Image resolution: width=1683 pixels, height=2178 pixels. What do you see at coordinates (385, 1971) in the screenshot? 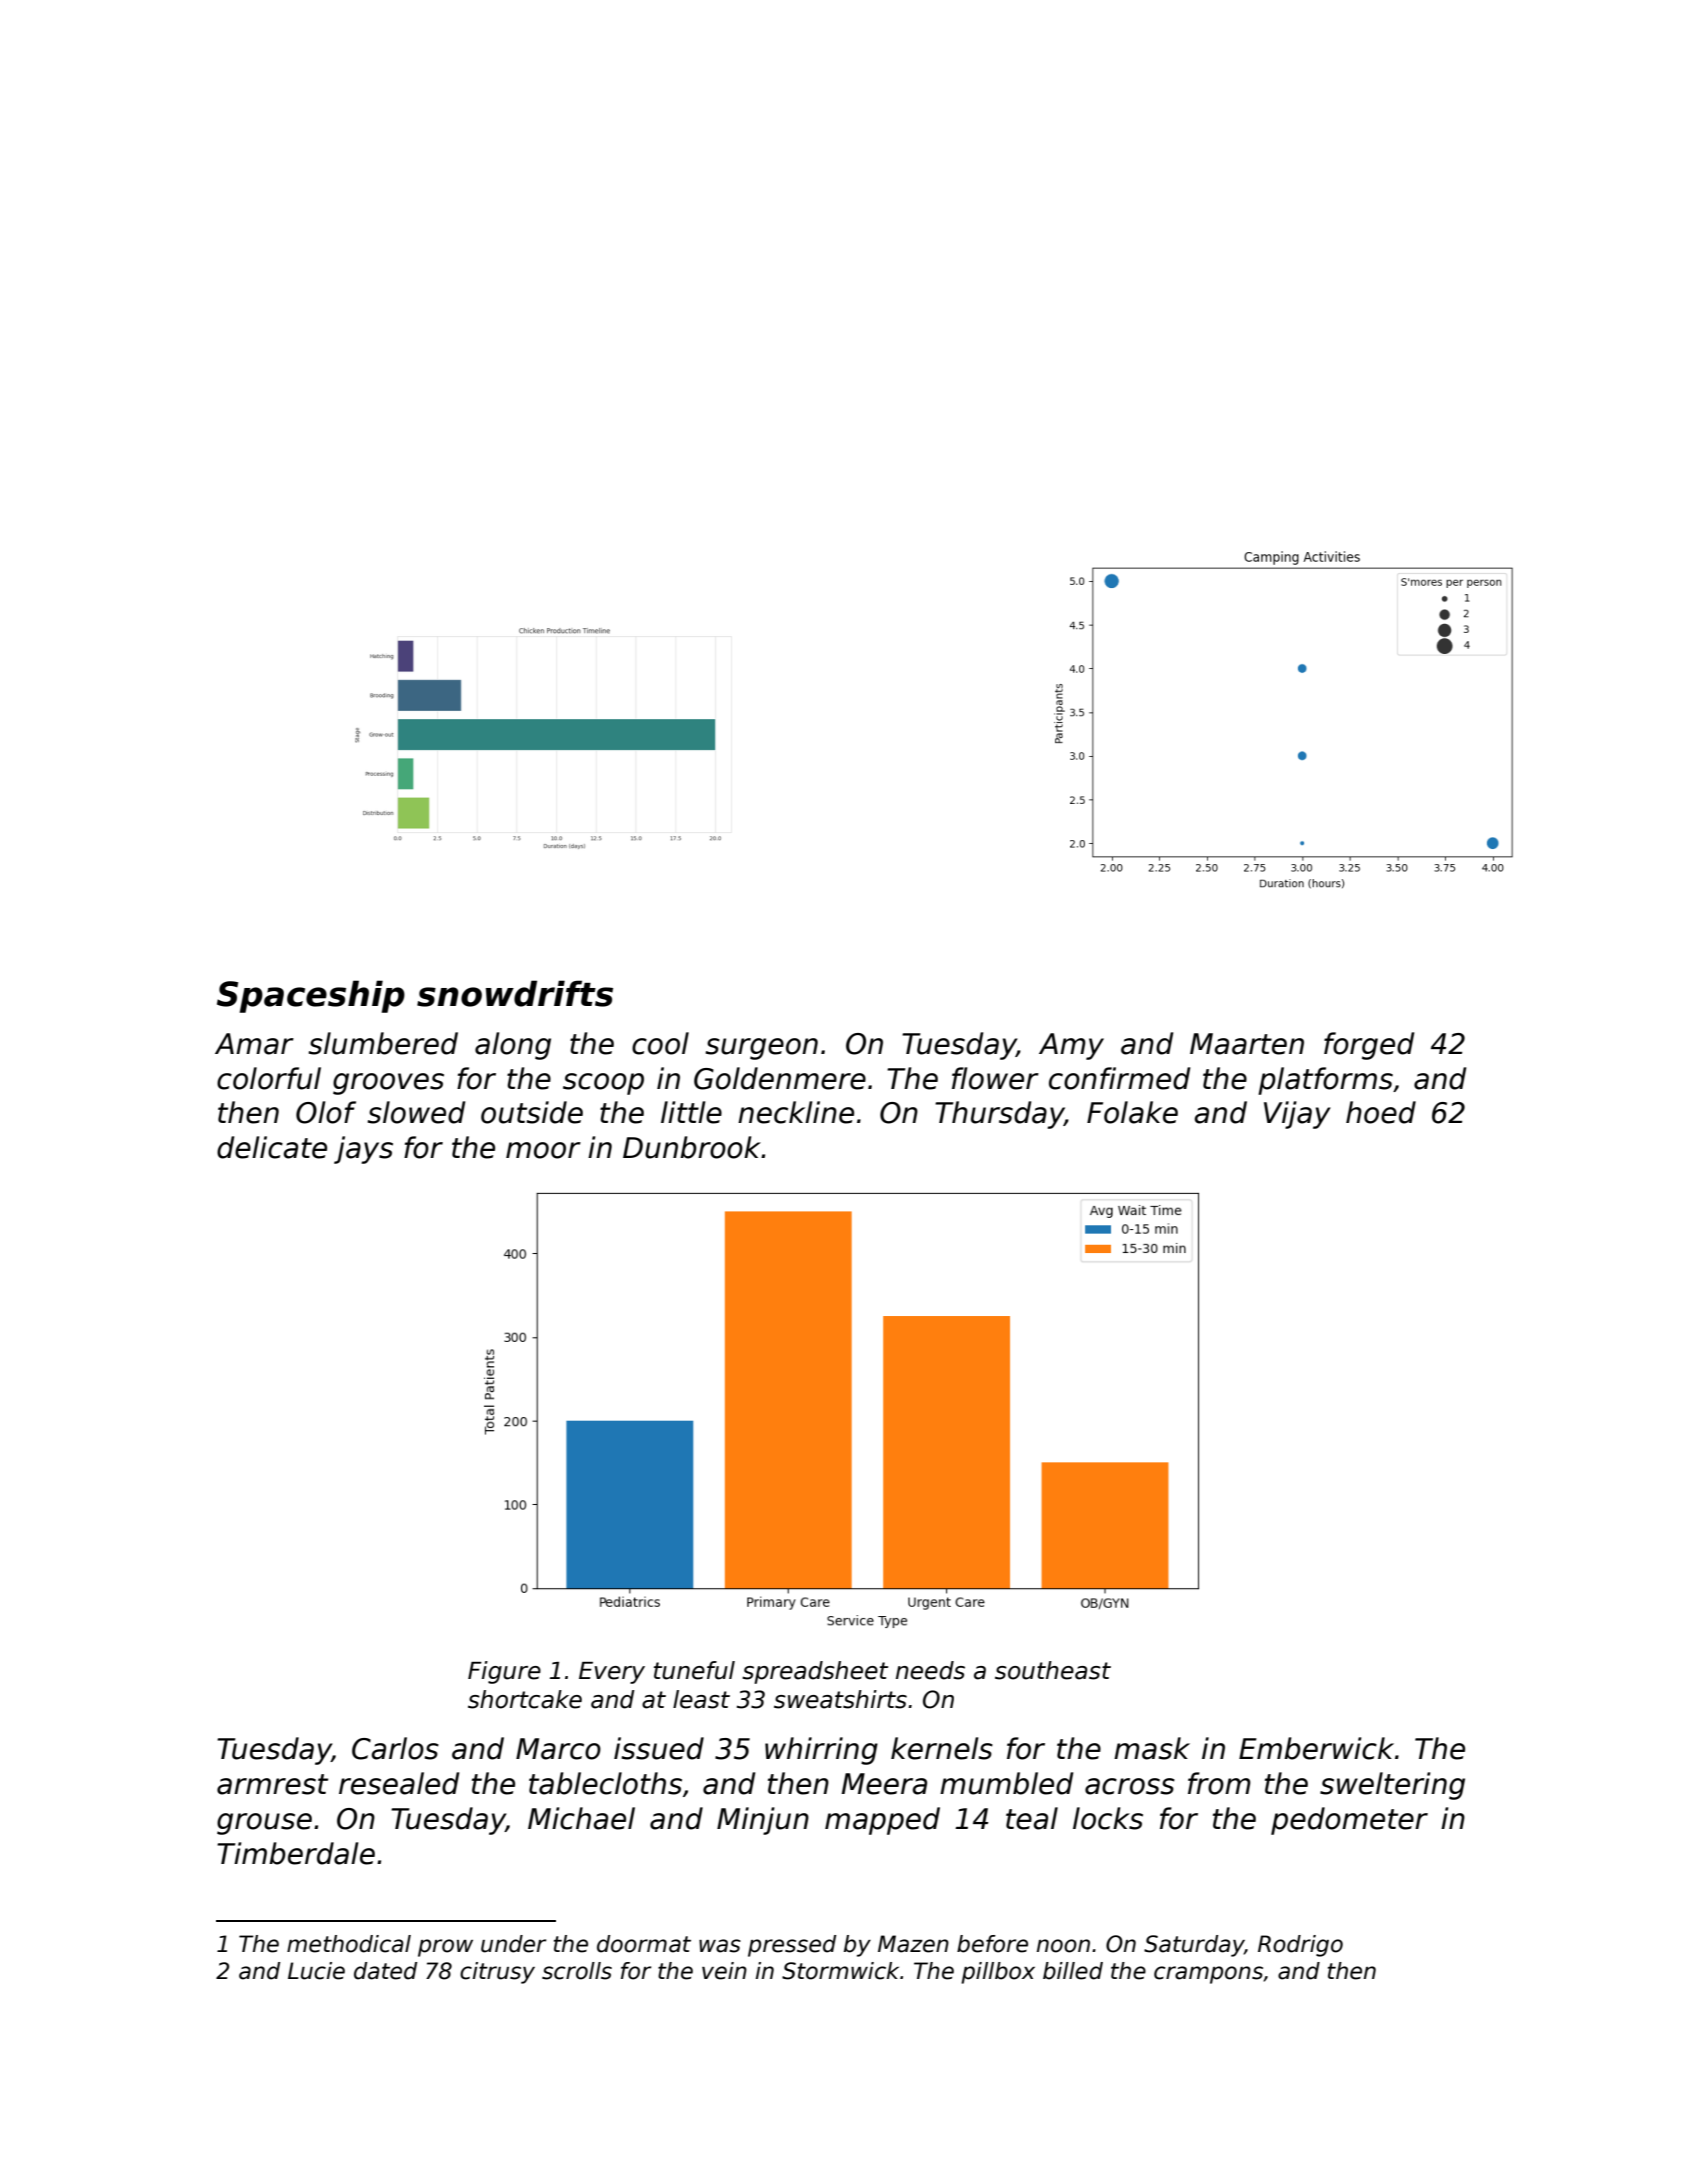
I see `dated` at bounding box center [385, 1971].
